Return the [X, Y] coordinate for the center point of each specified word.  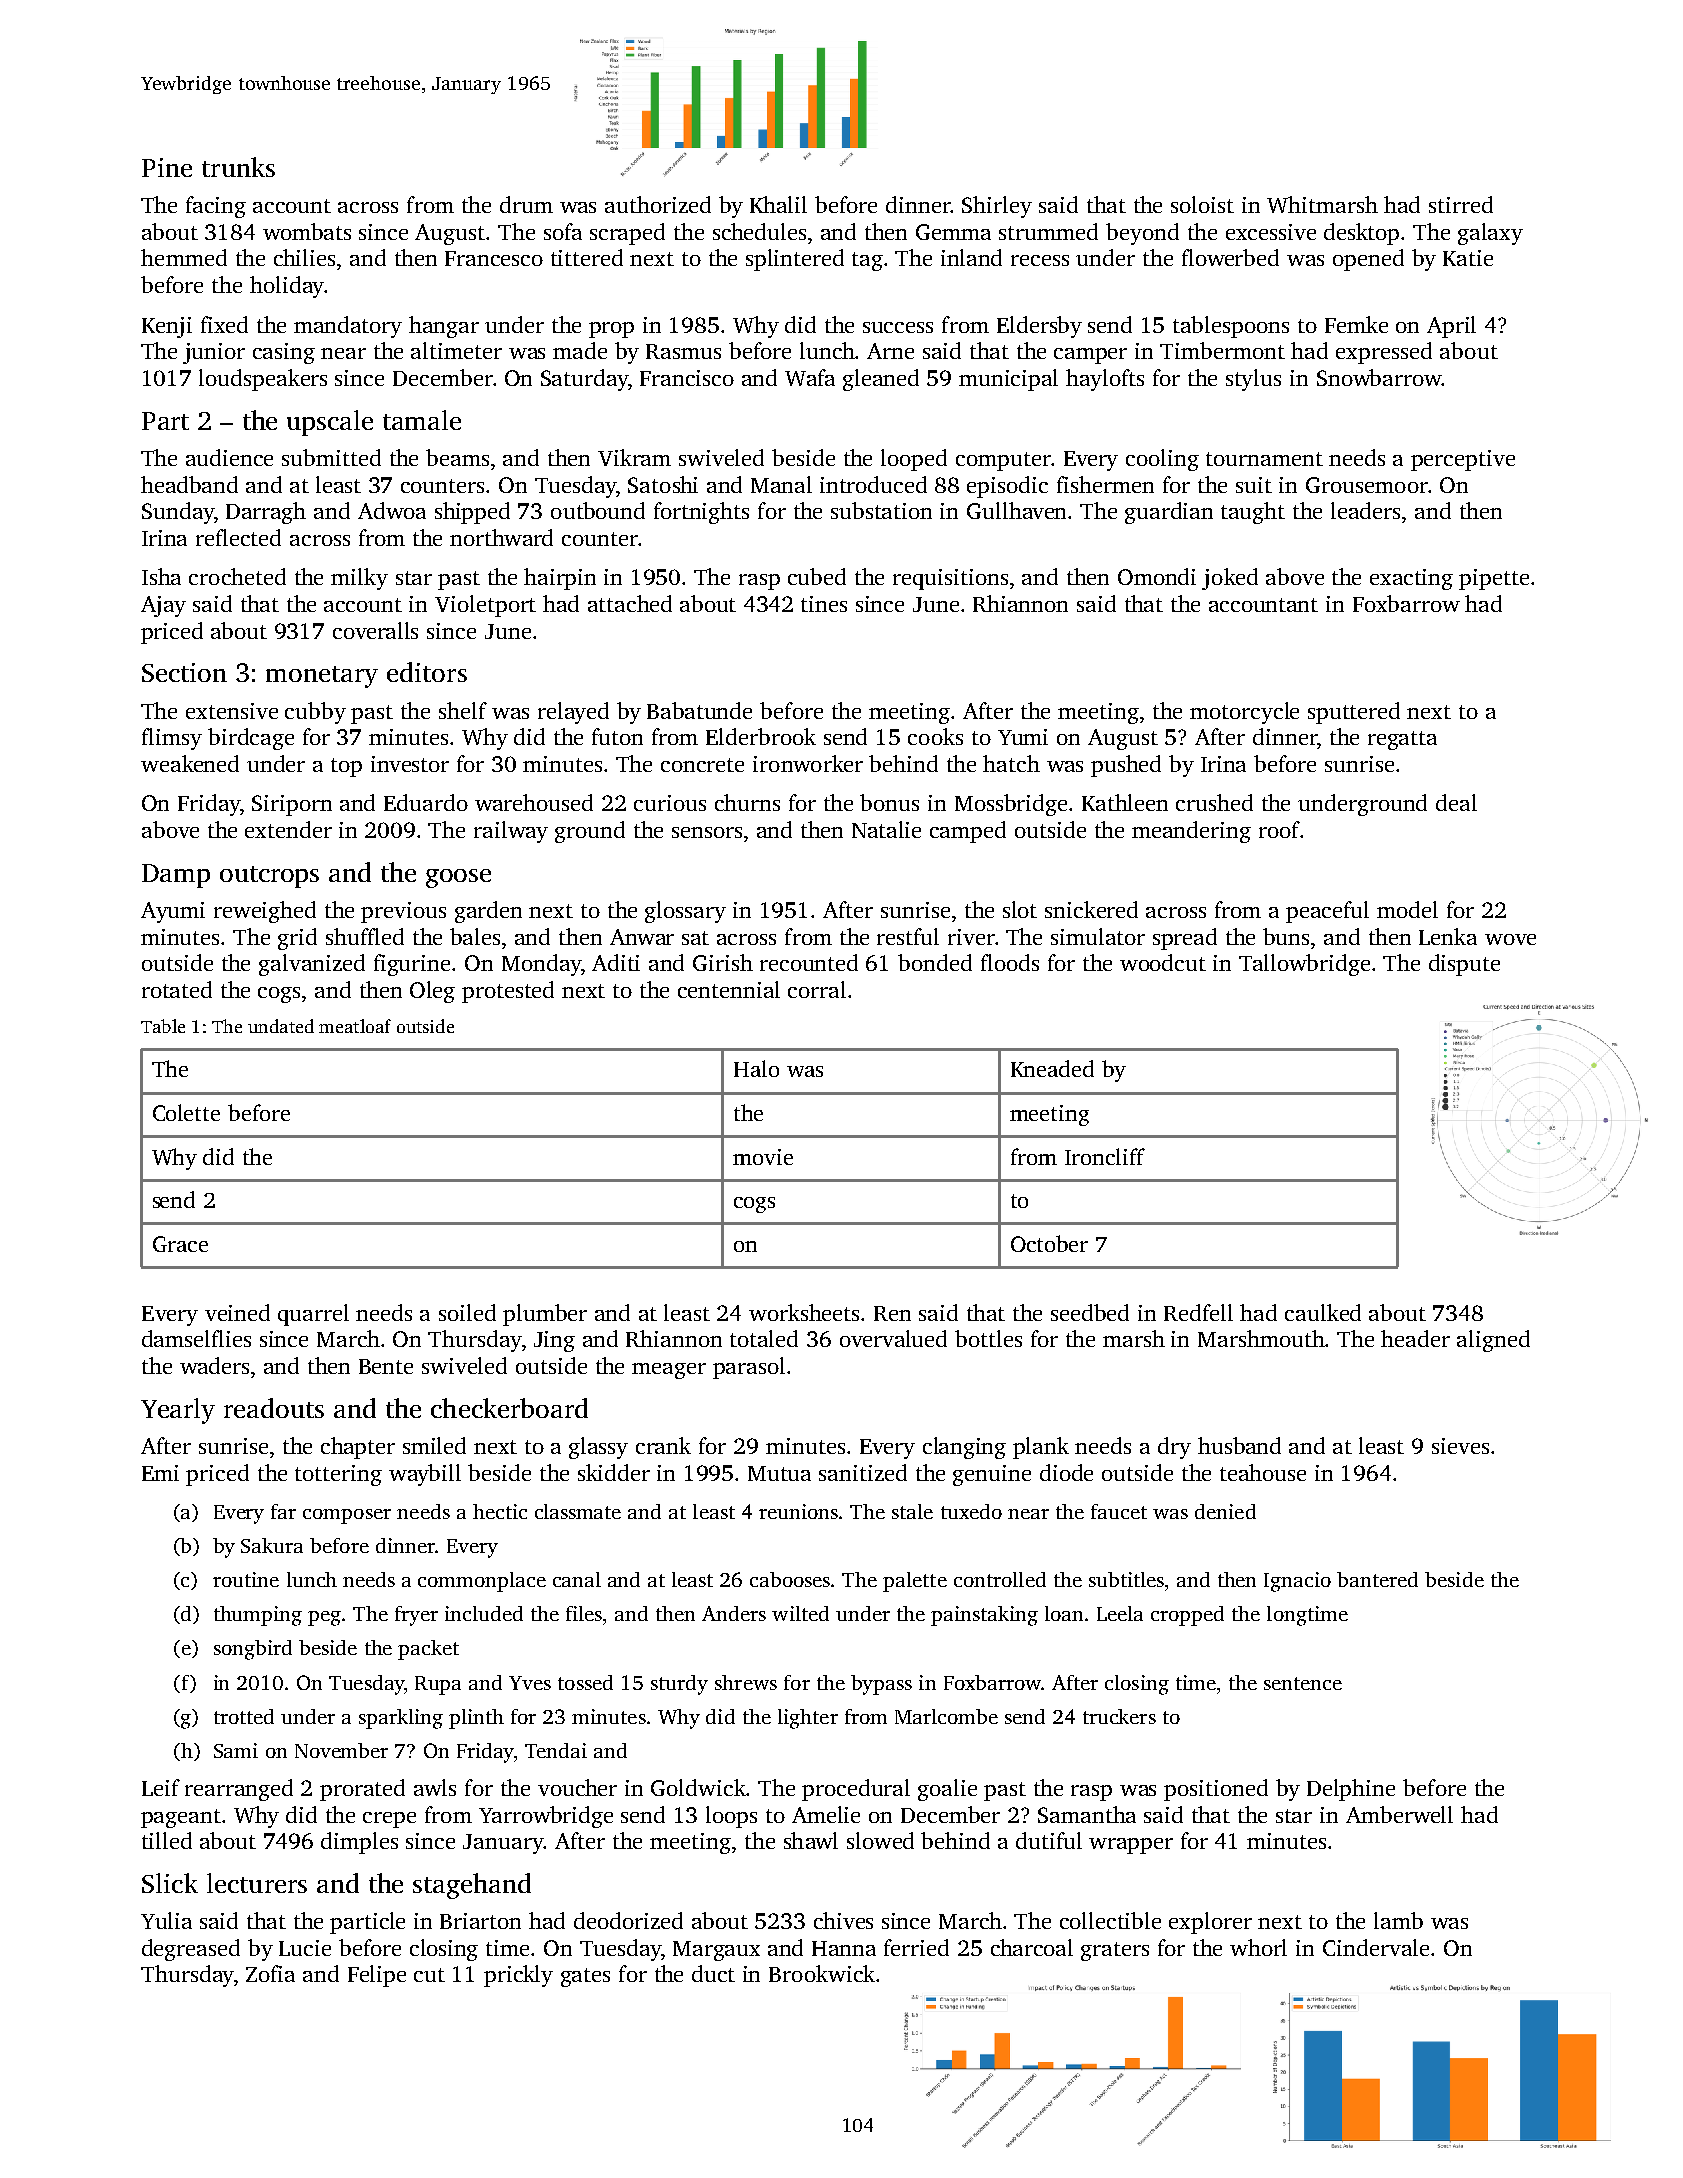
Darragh [266, 513]
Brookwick [822, 1973]
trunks [238, 167]
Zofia [270, 1973]
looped [914, 460]
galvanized [312, 965]
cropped [1187, 1616]
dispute [1464, 965]
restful [908, 936]
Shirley [997, 207]
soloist [1202, 204]
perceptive [1463, 460]
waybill [425, 1475]
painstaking [984, 1616]
